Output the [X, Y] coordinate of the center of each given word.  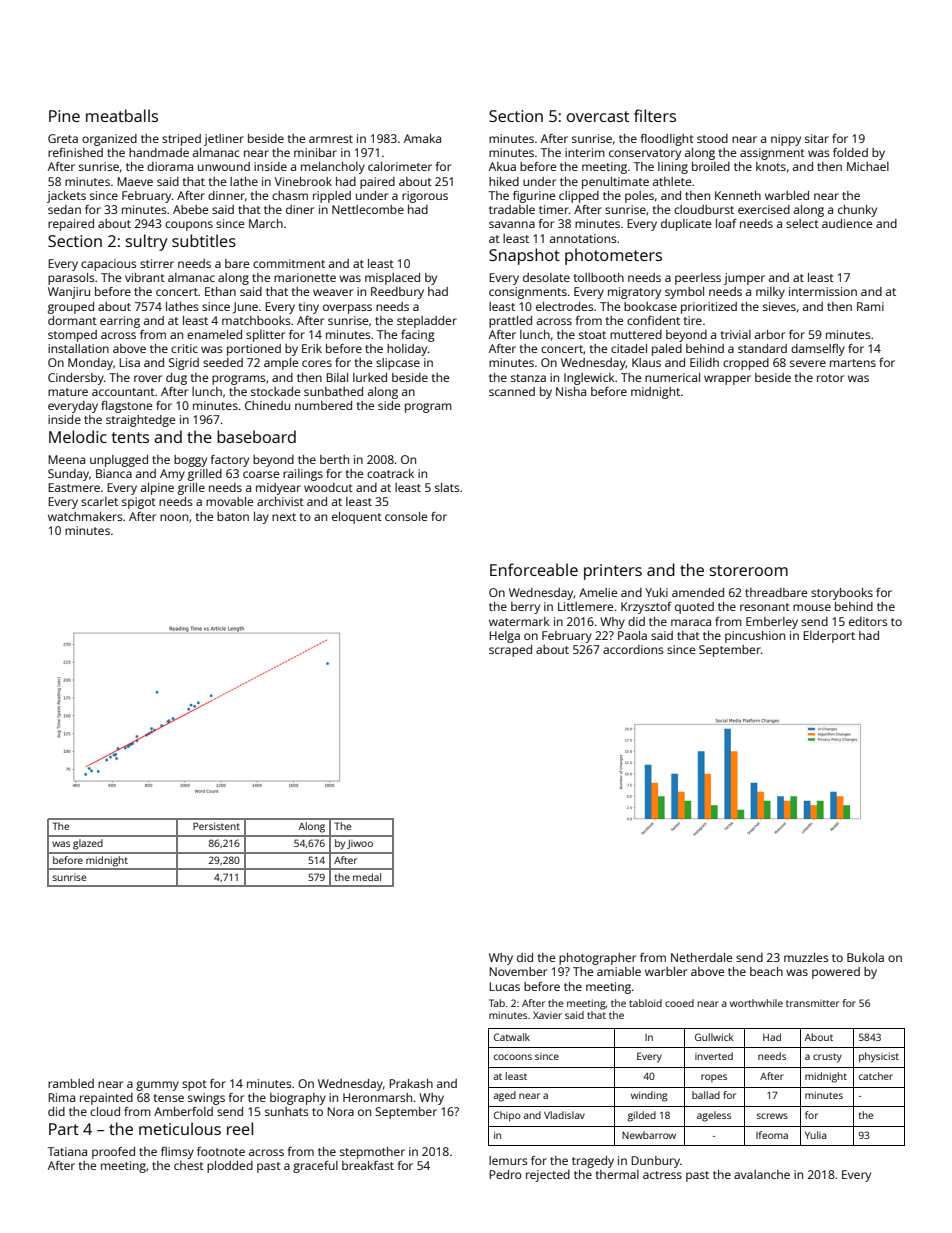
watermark [519, 621]
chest [189, 1165]
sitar [817, 138]
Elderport [829, 637]
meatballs [122, 115]
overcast [598, 116]
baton [233, 516]
